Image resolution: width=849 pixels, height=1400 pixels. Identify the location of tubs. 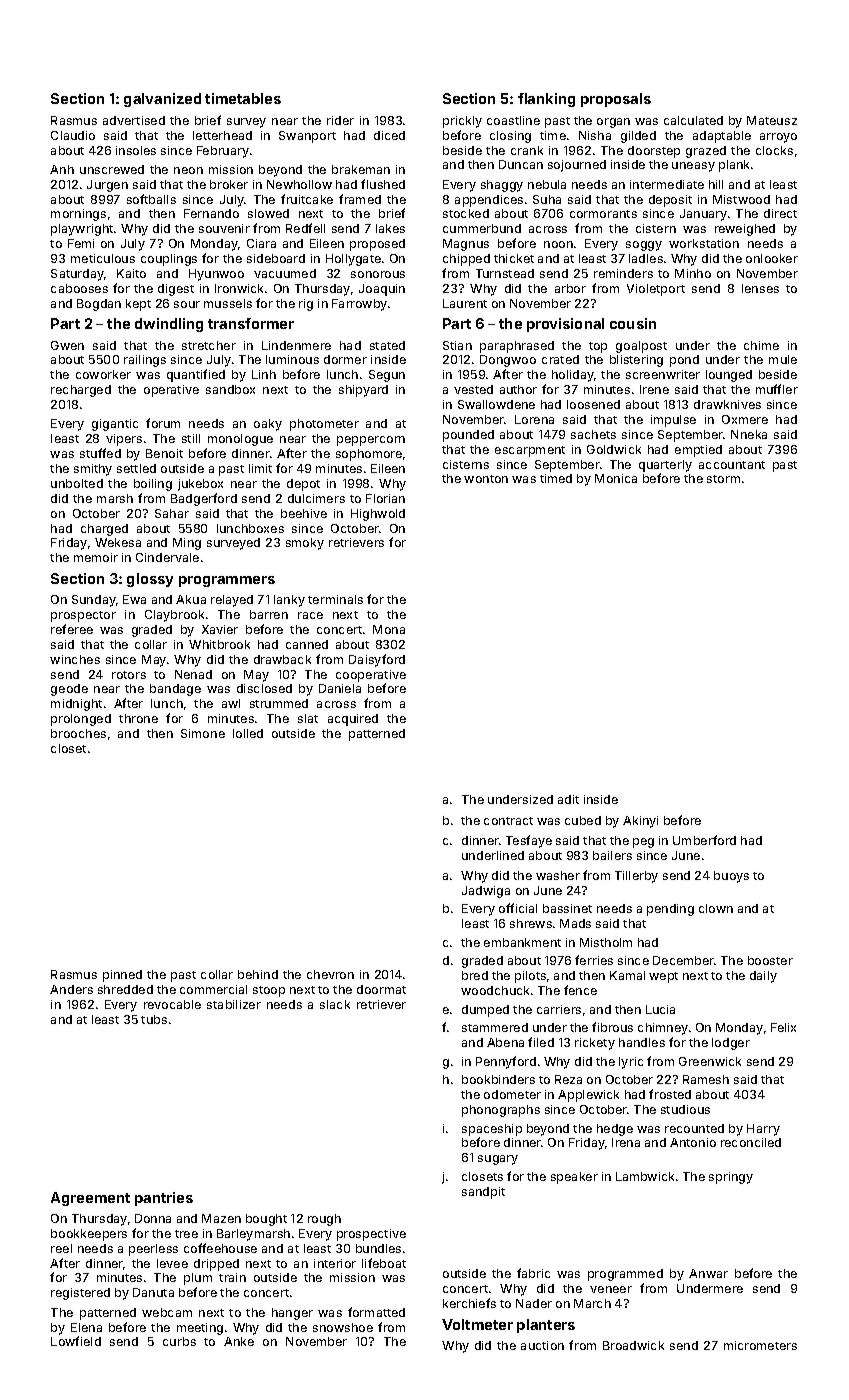
(154, 1019).
